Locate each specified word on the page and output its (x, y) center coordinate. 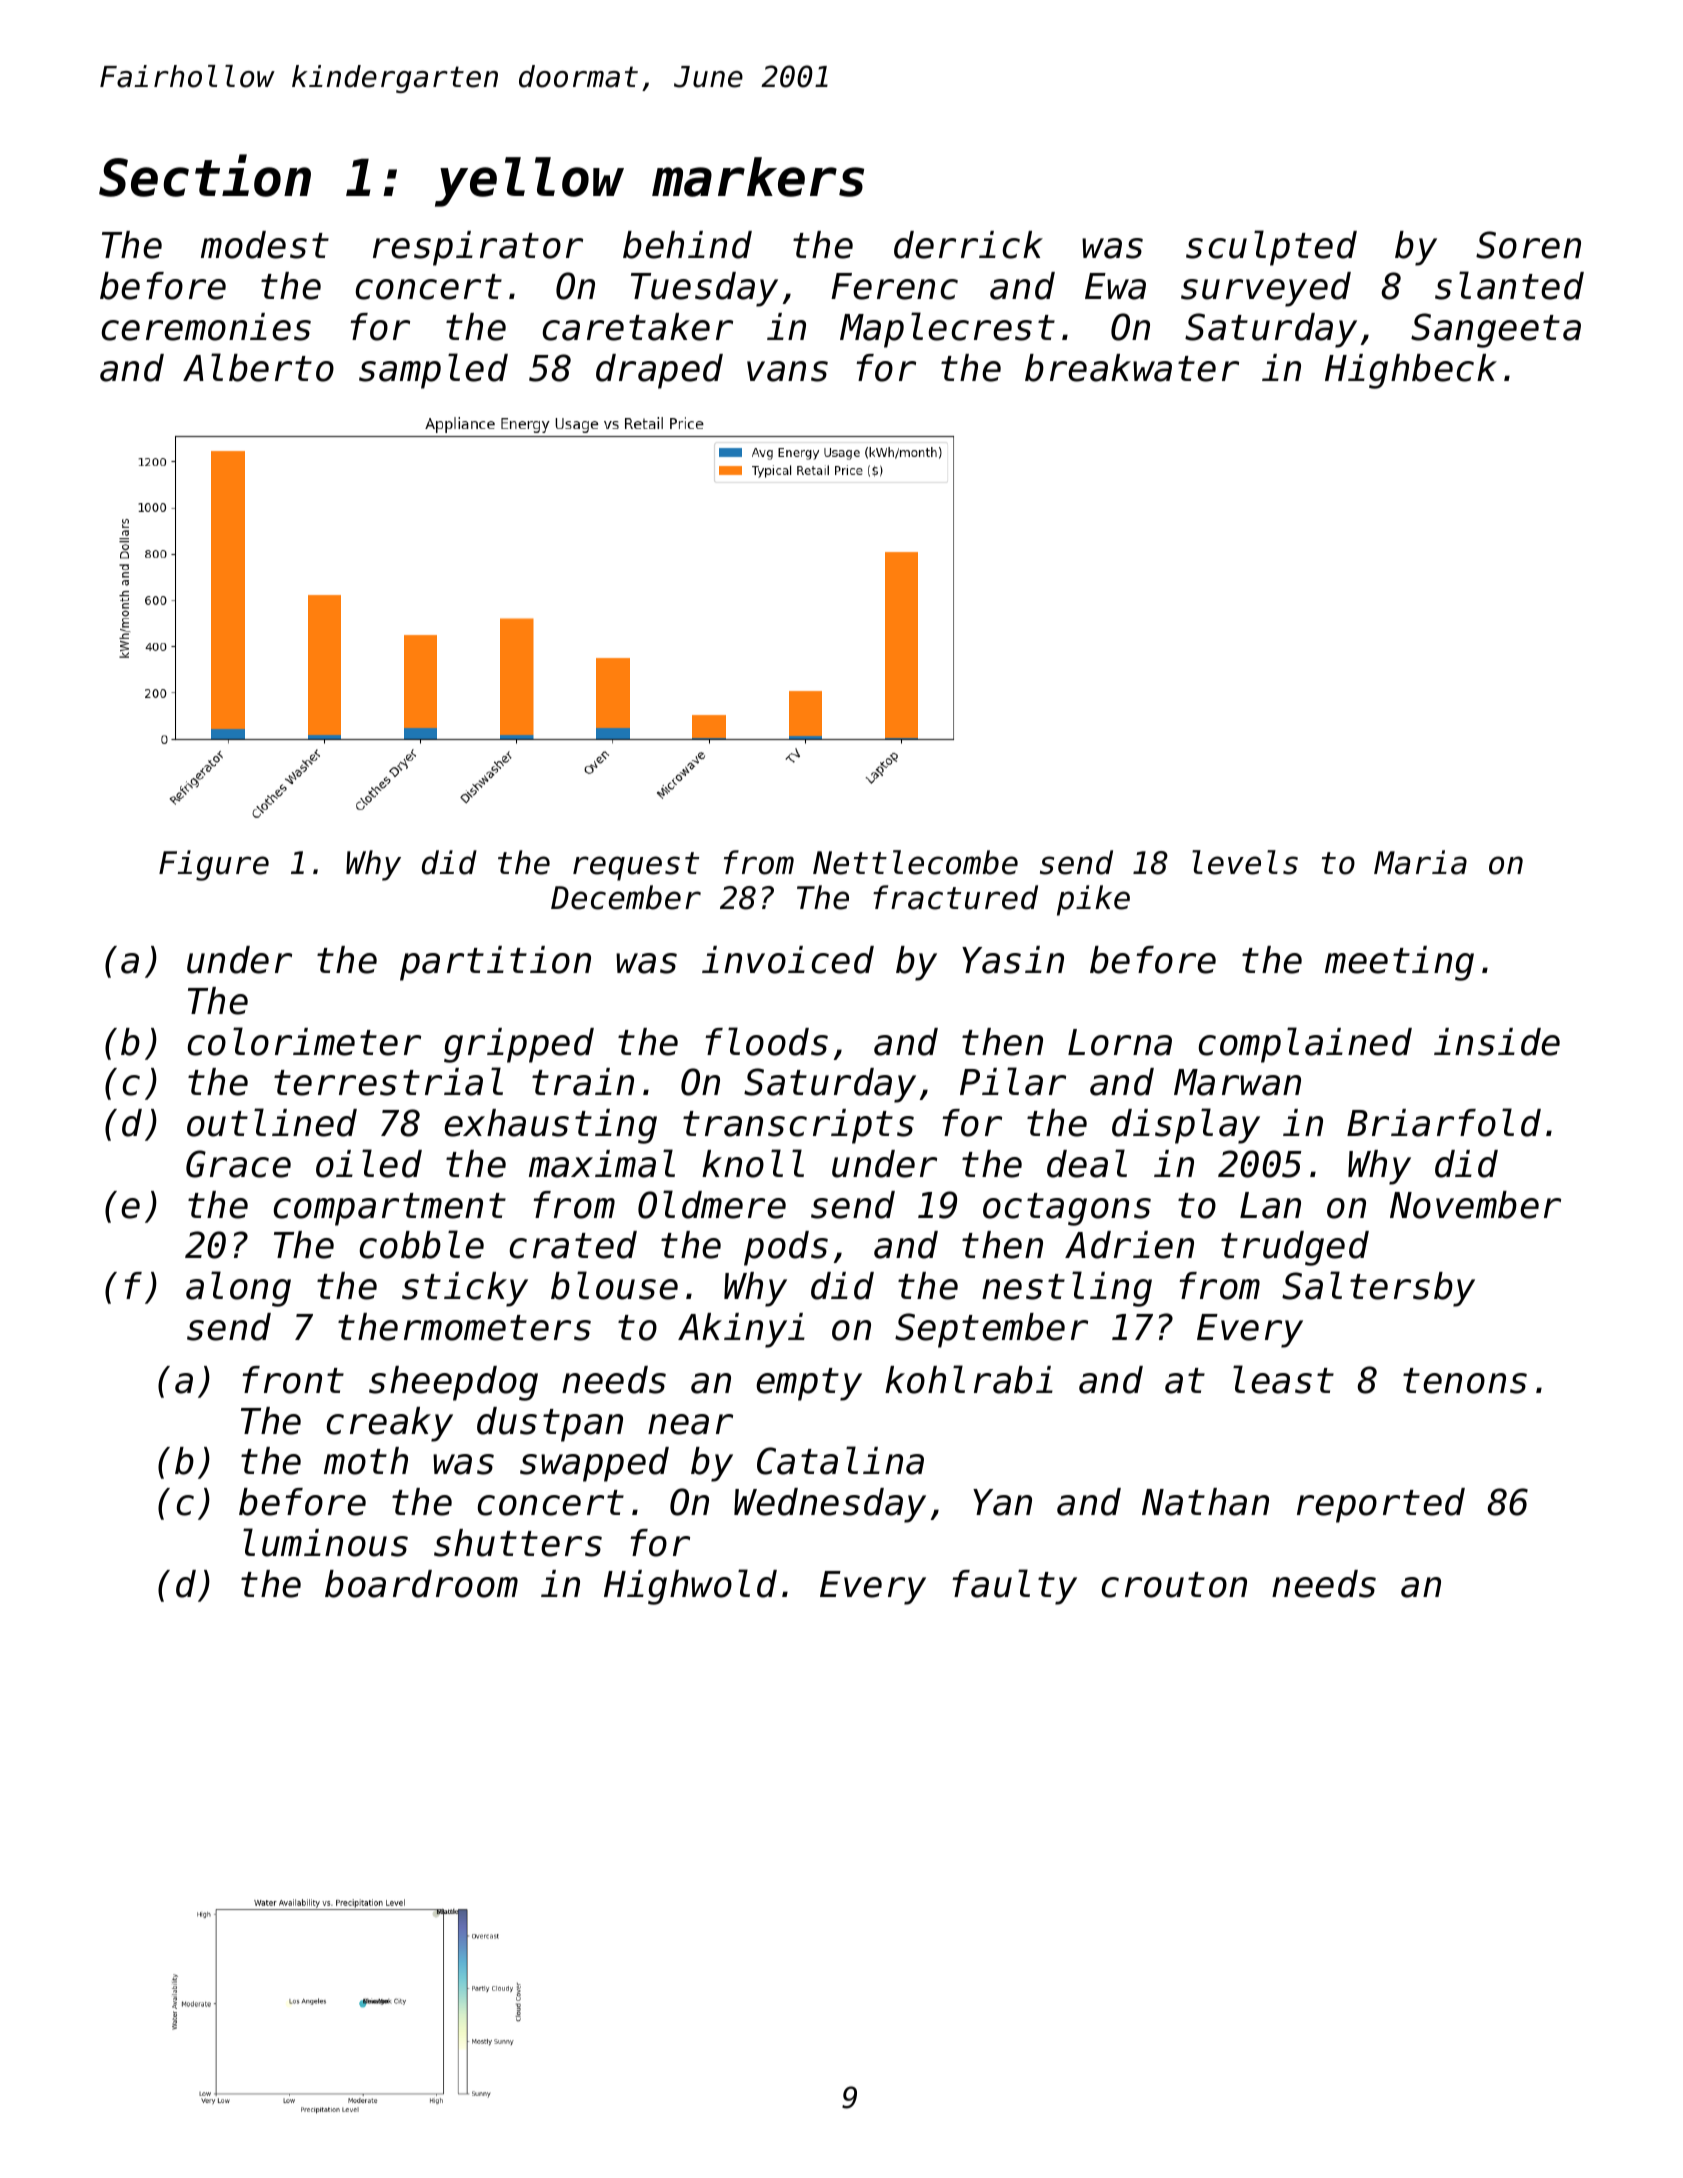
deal (1087, 1163)
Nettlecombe (915, 862)
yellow (529, 182)
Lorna (1120, 1042)
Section (205, 175)
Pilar (1013, 1081)
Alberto (258, 367)
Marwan (1237, 1082)
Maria (1420, 862)
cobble (422, 1244)
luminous (325, 1542)
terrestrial (388, 1081)
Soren (1528, 245)
